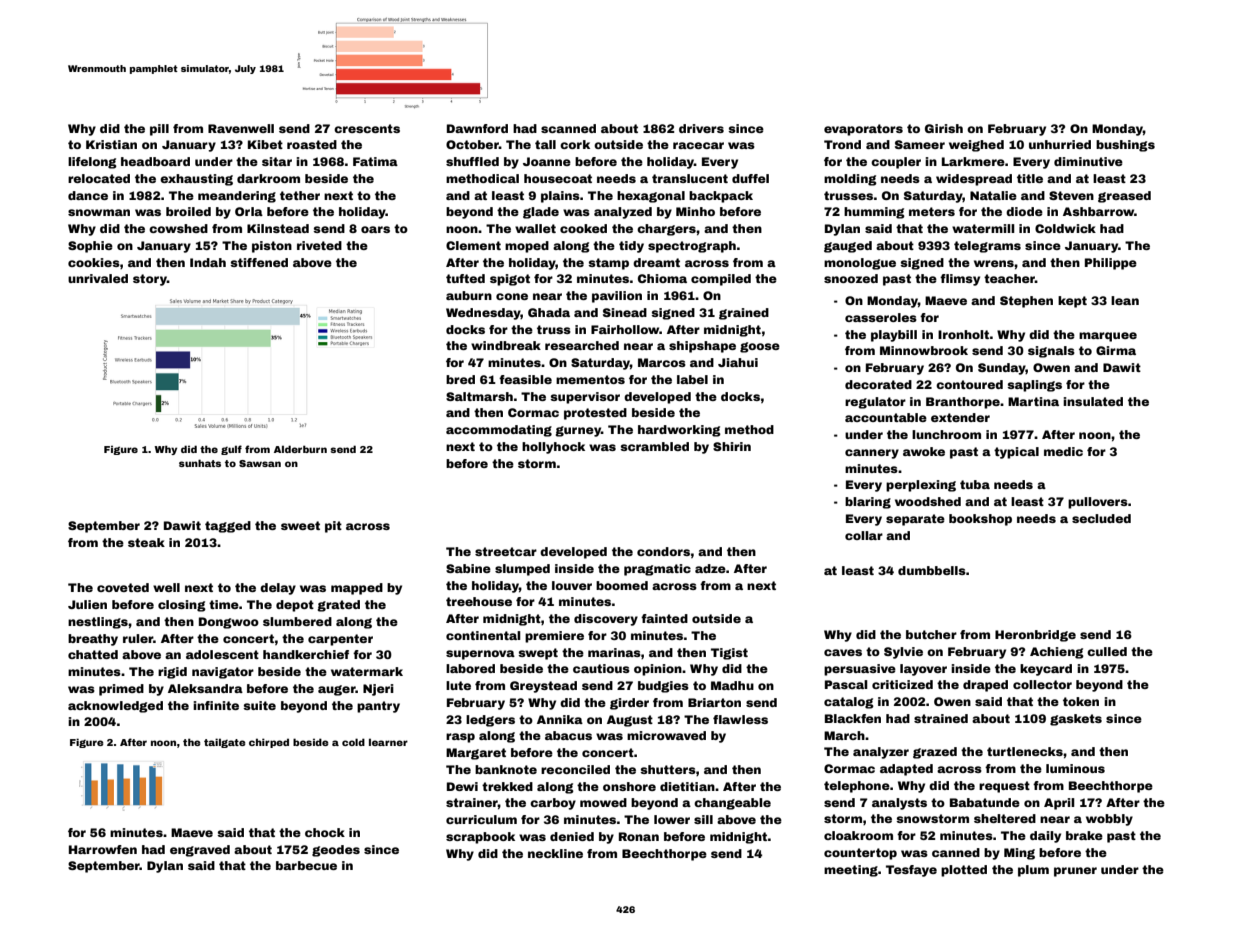 This screenshot has height=952, width=1233. I want to click on slumped, so click(522, 570).
